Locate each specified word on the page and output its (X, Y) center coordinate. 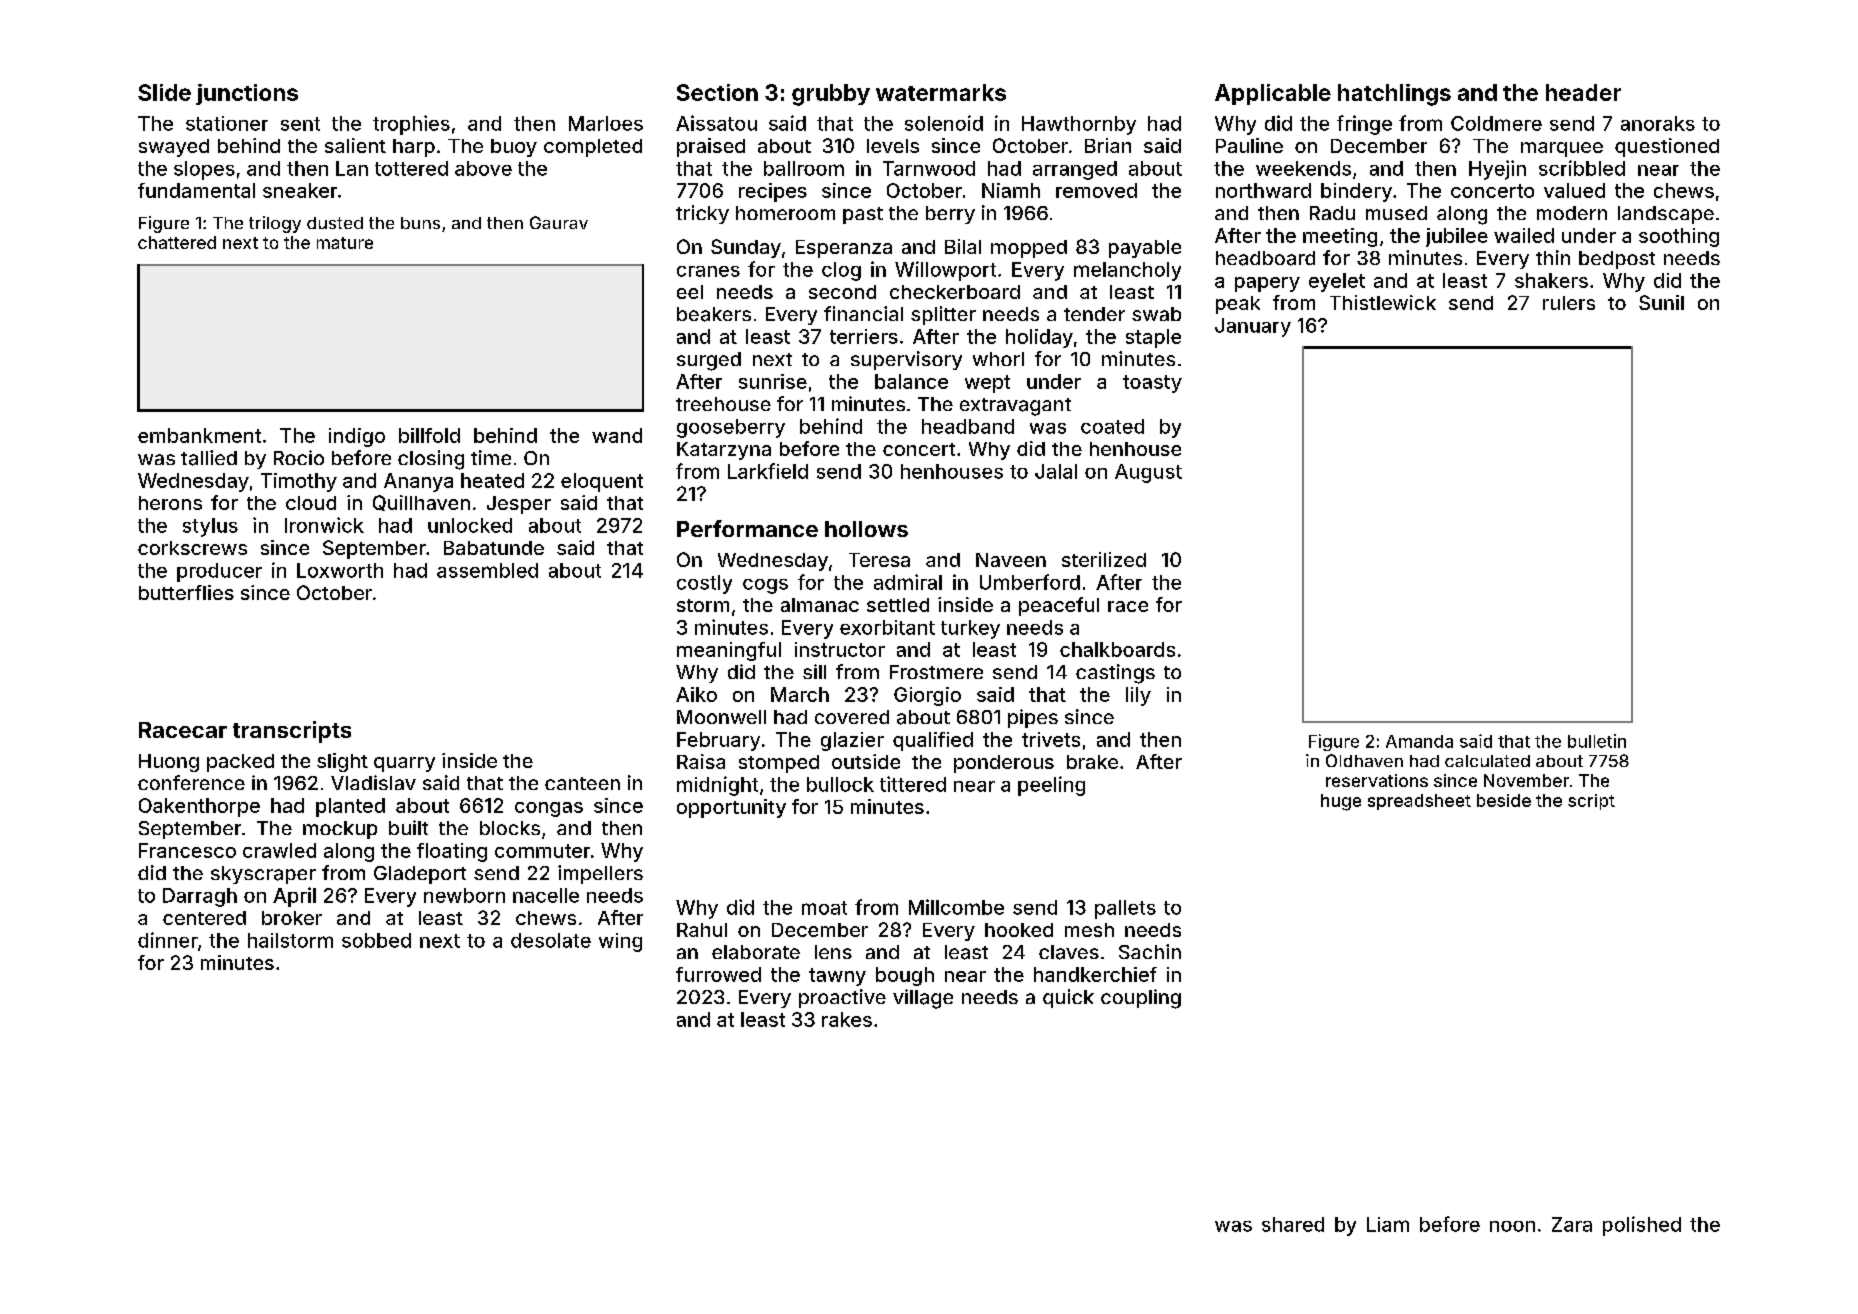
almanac (820, 605)
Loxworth (340, 570)
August (1148, 473)
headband (968, 426)
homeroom (785, 213)
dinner (168, 940)
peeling (1051, 786)
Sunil (1661, 302)
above (483, 168)
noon (1512, 1226)
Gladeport (420, 875)
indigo (357, 437)
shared (1293, 1224)
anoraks (1658, 123)
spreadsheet (1419, 802)
